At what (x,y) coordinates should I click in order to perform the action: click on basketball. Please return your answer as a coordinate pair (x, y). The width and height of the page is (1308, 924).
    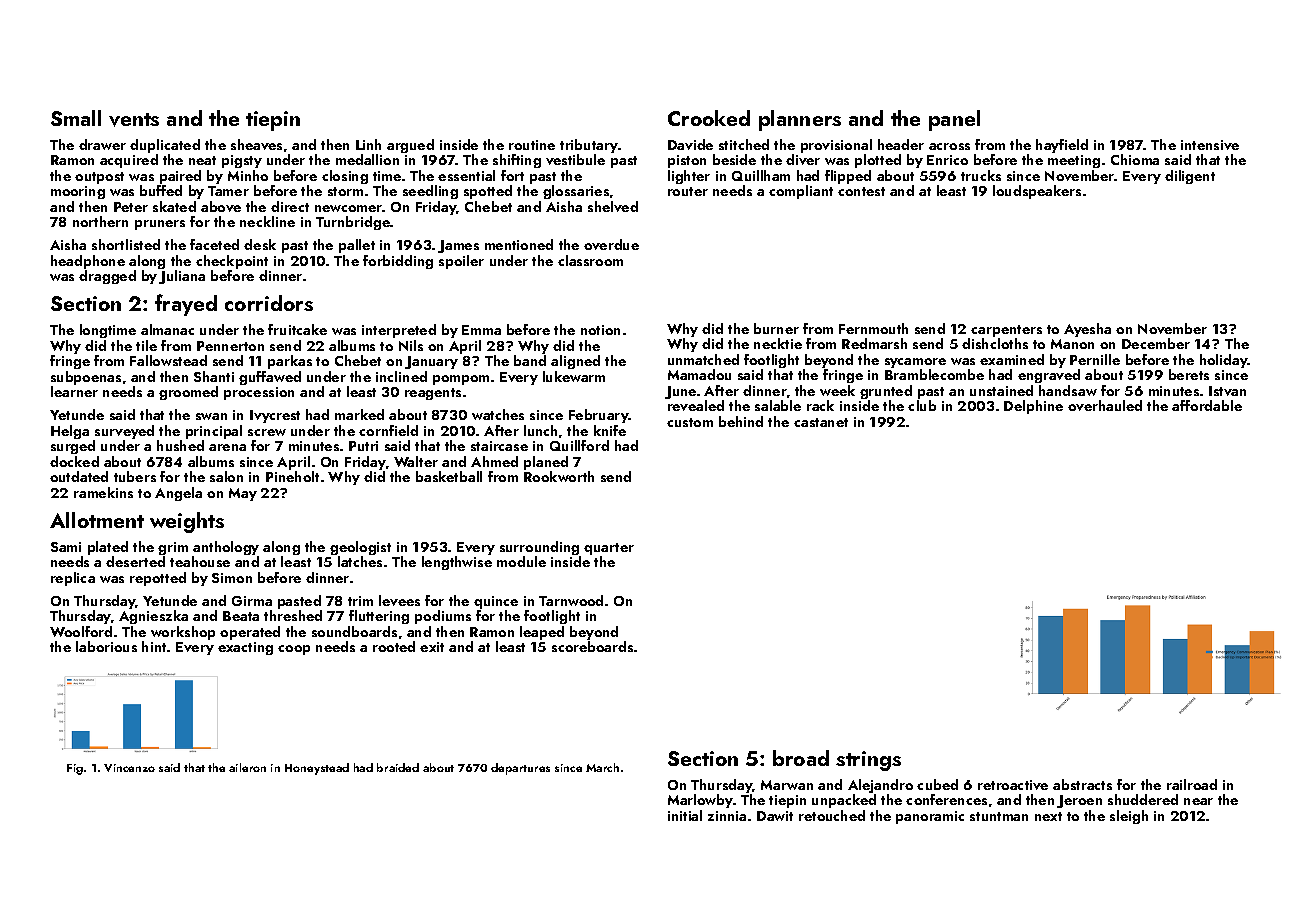
    Looking at the image, I should click on (449, 476).
